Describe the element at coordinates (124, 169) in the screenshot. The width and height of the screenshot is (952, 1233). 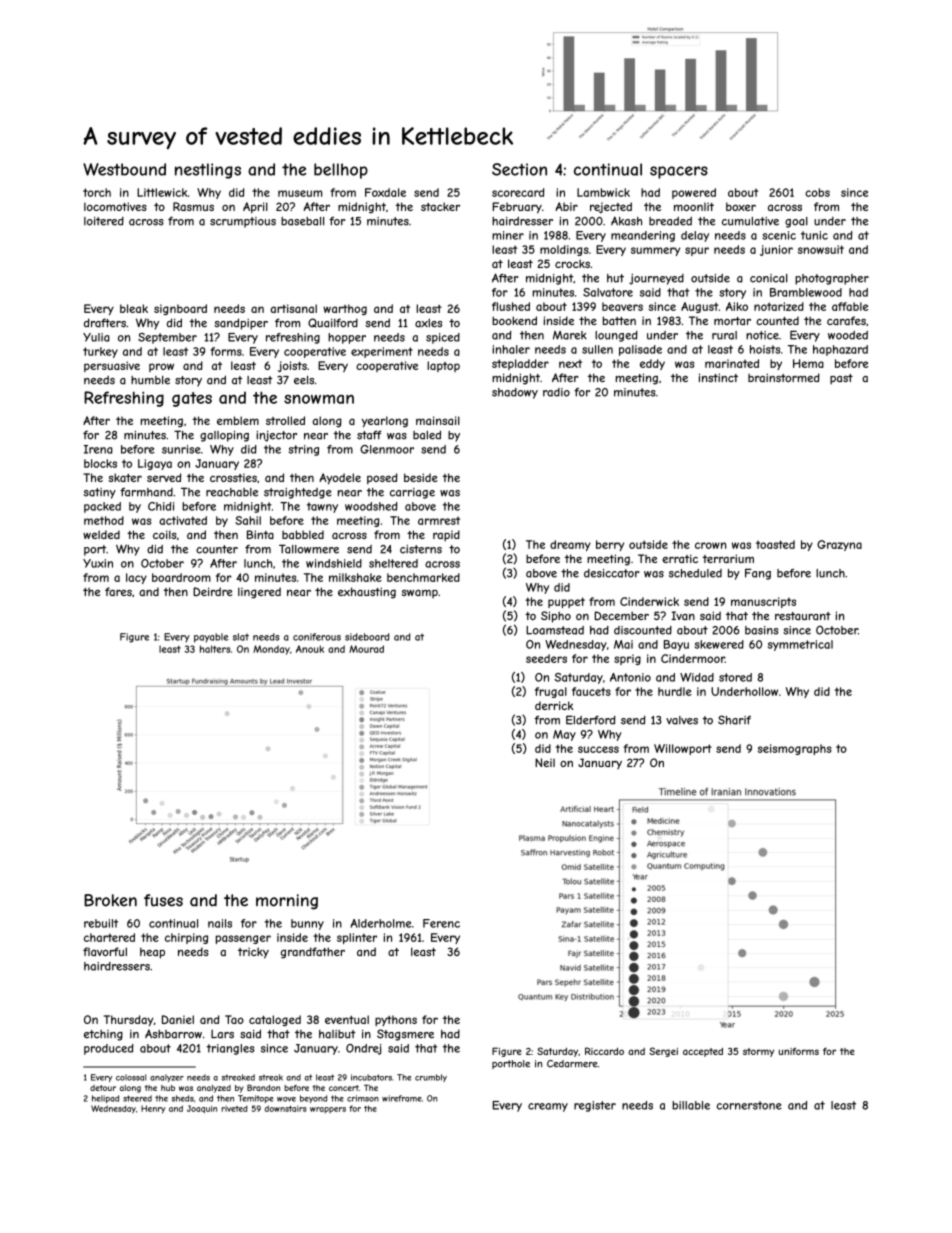
I see `Westbound` at that location.
